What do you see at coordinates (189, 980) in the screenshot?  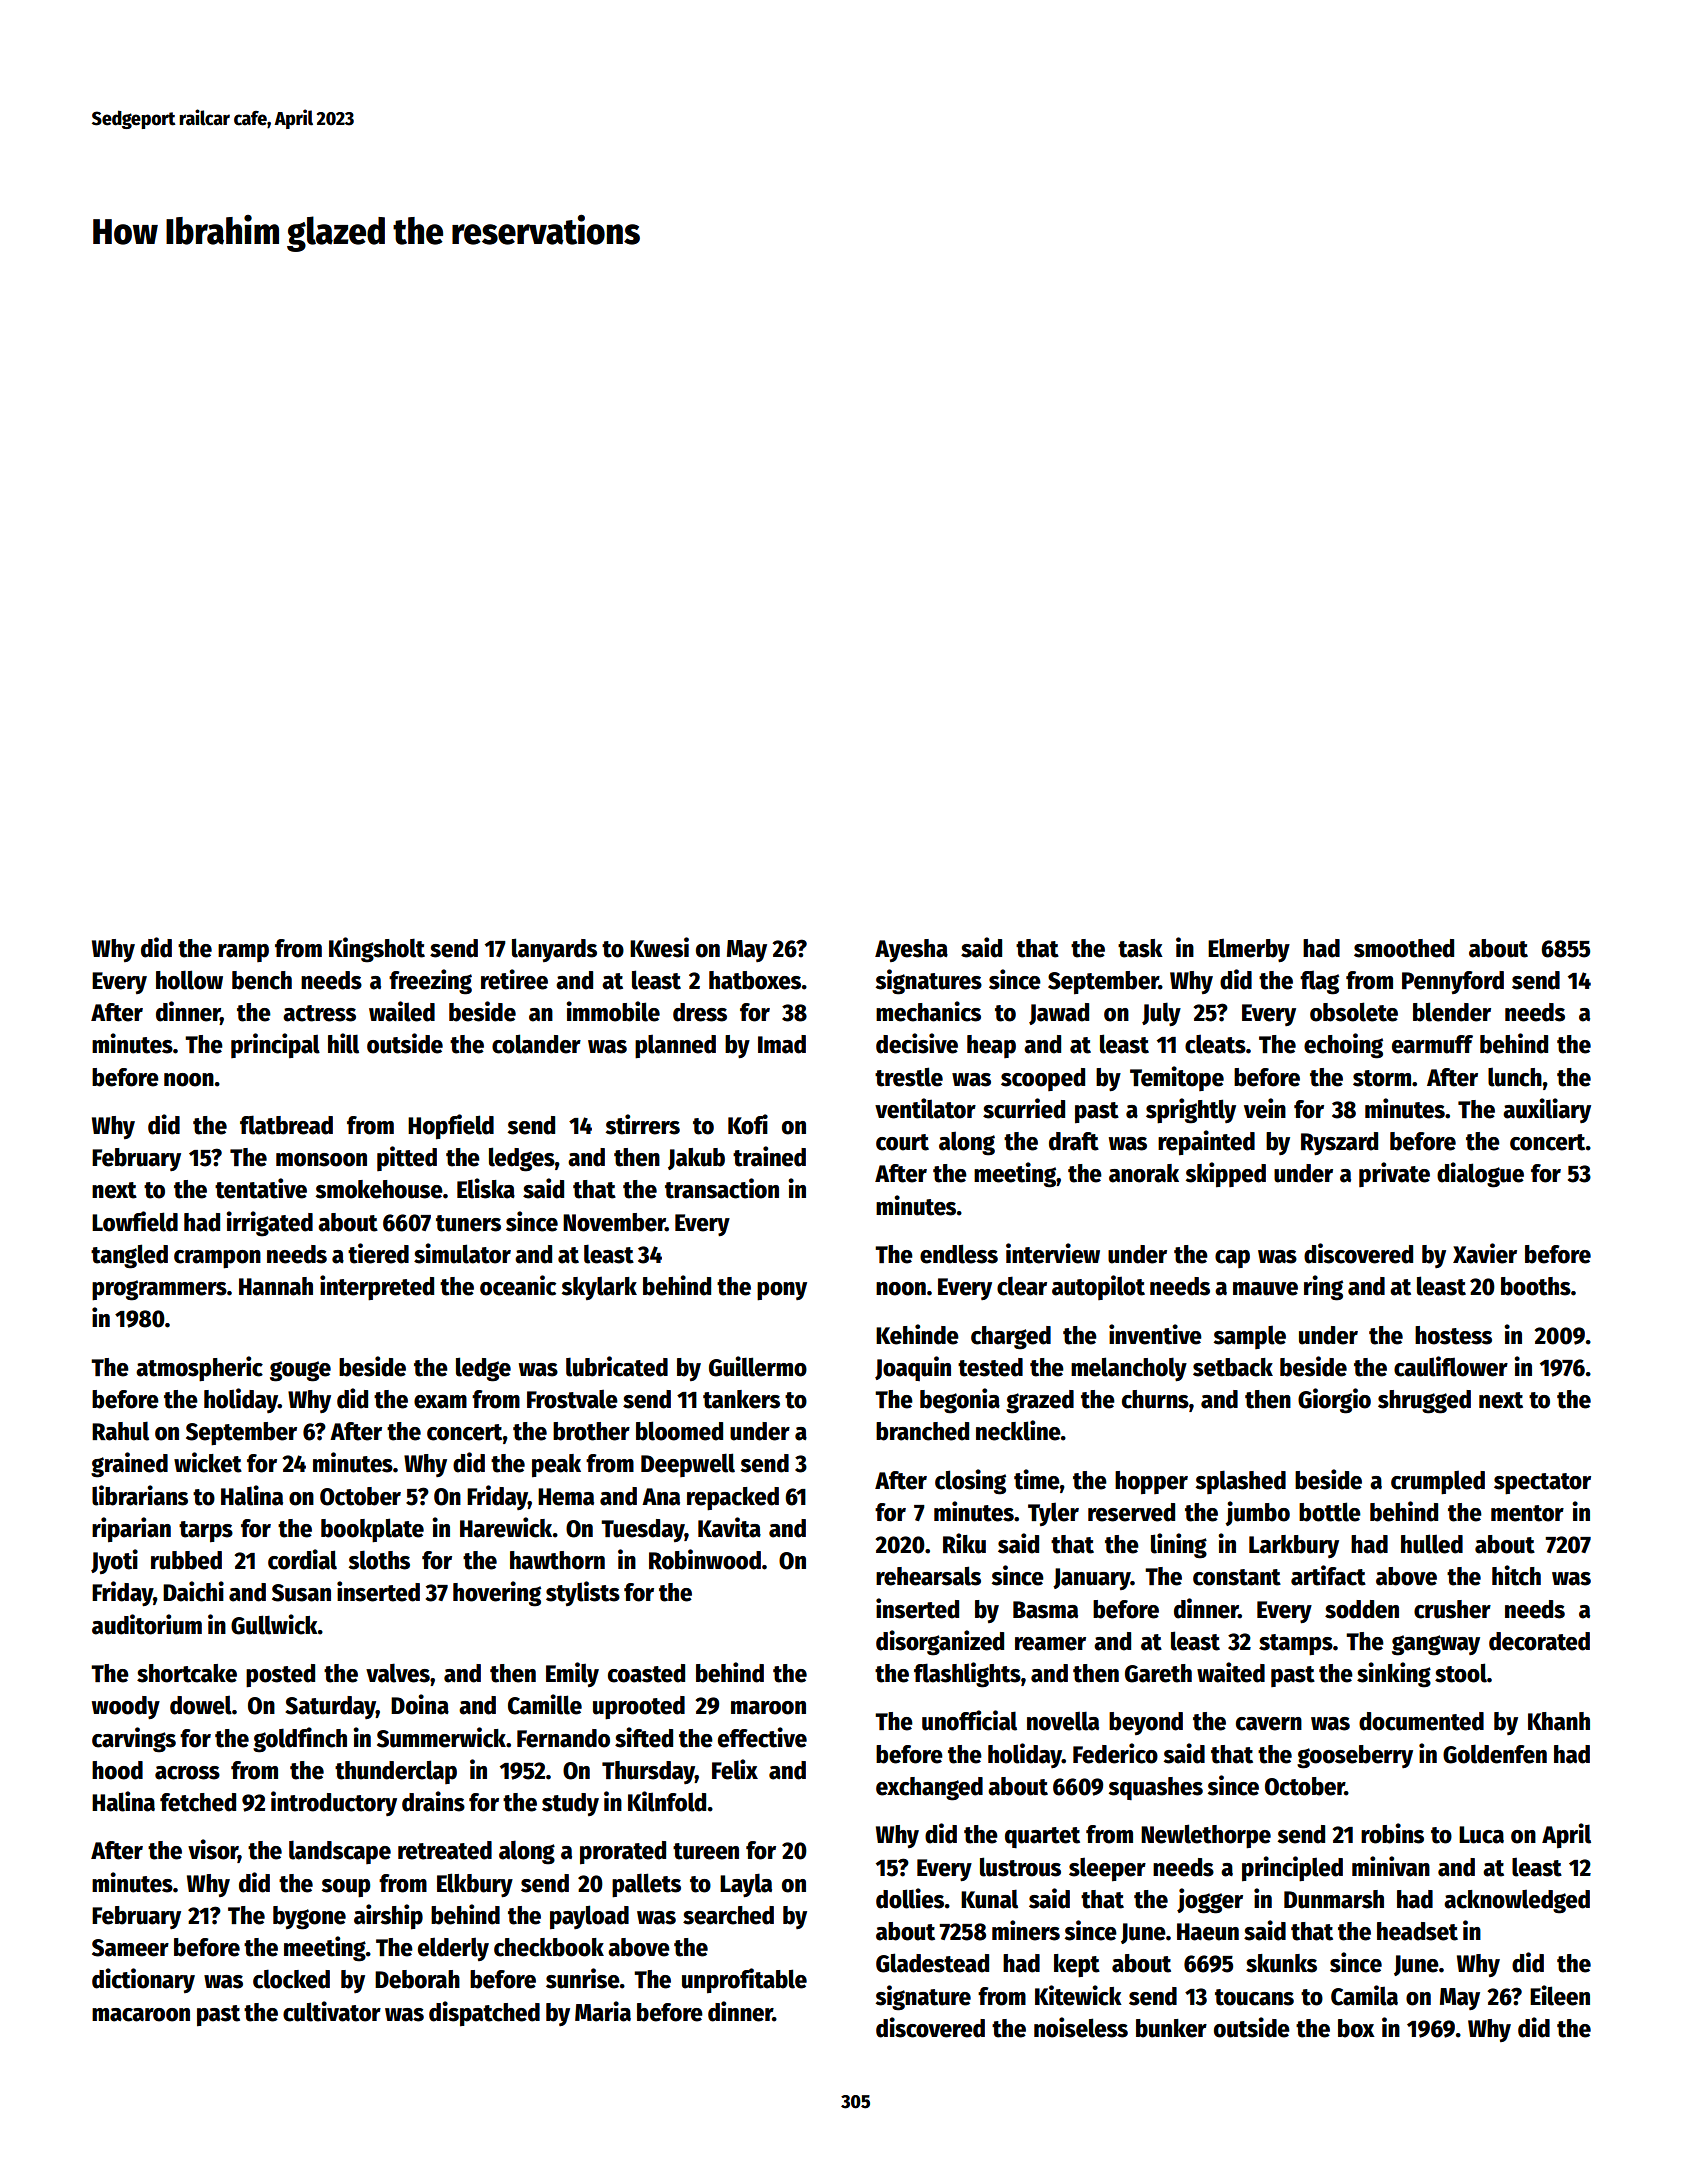 I see `hollow` at bounding box center [189, 980].
